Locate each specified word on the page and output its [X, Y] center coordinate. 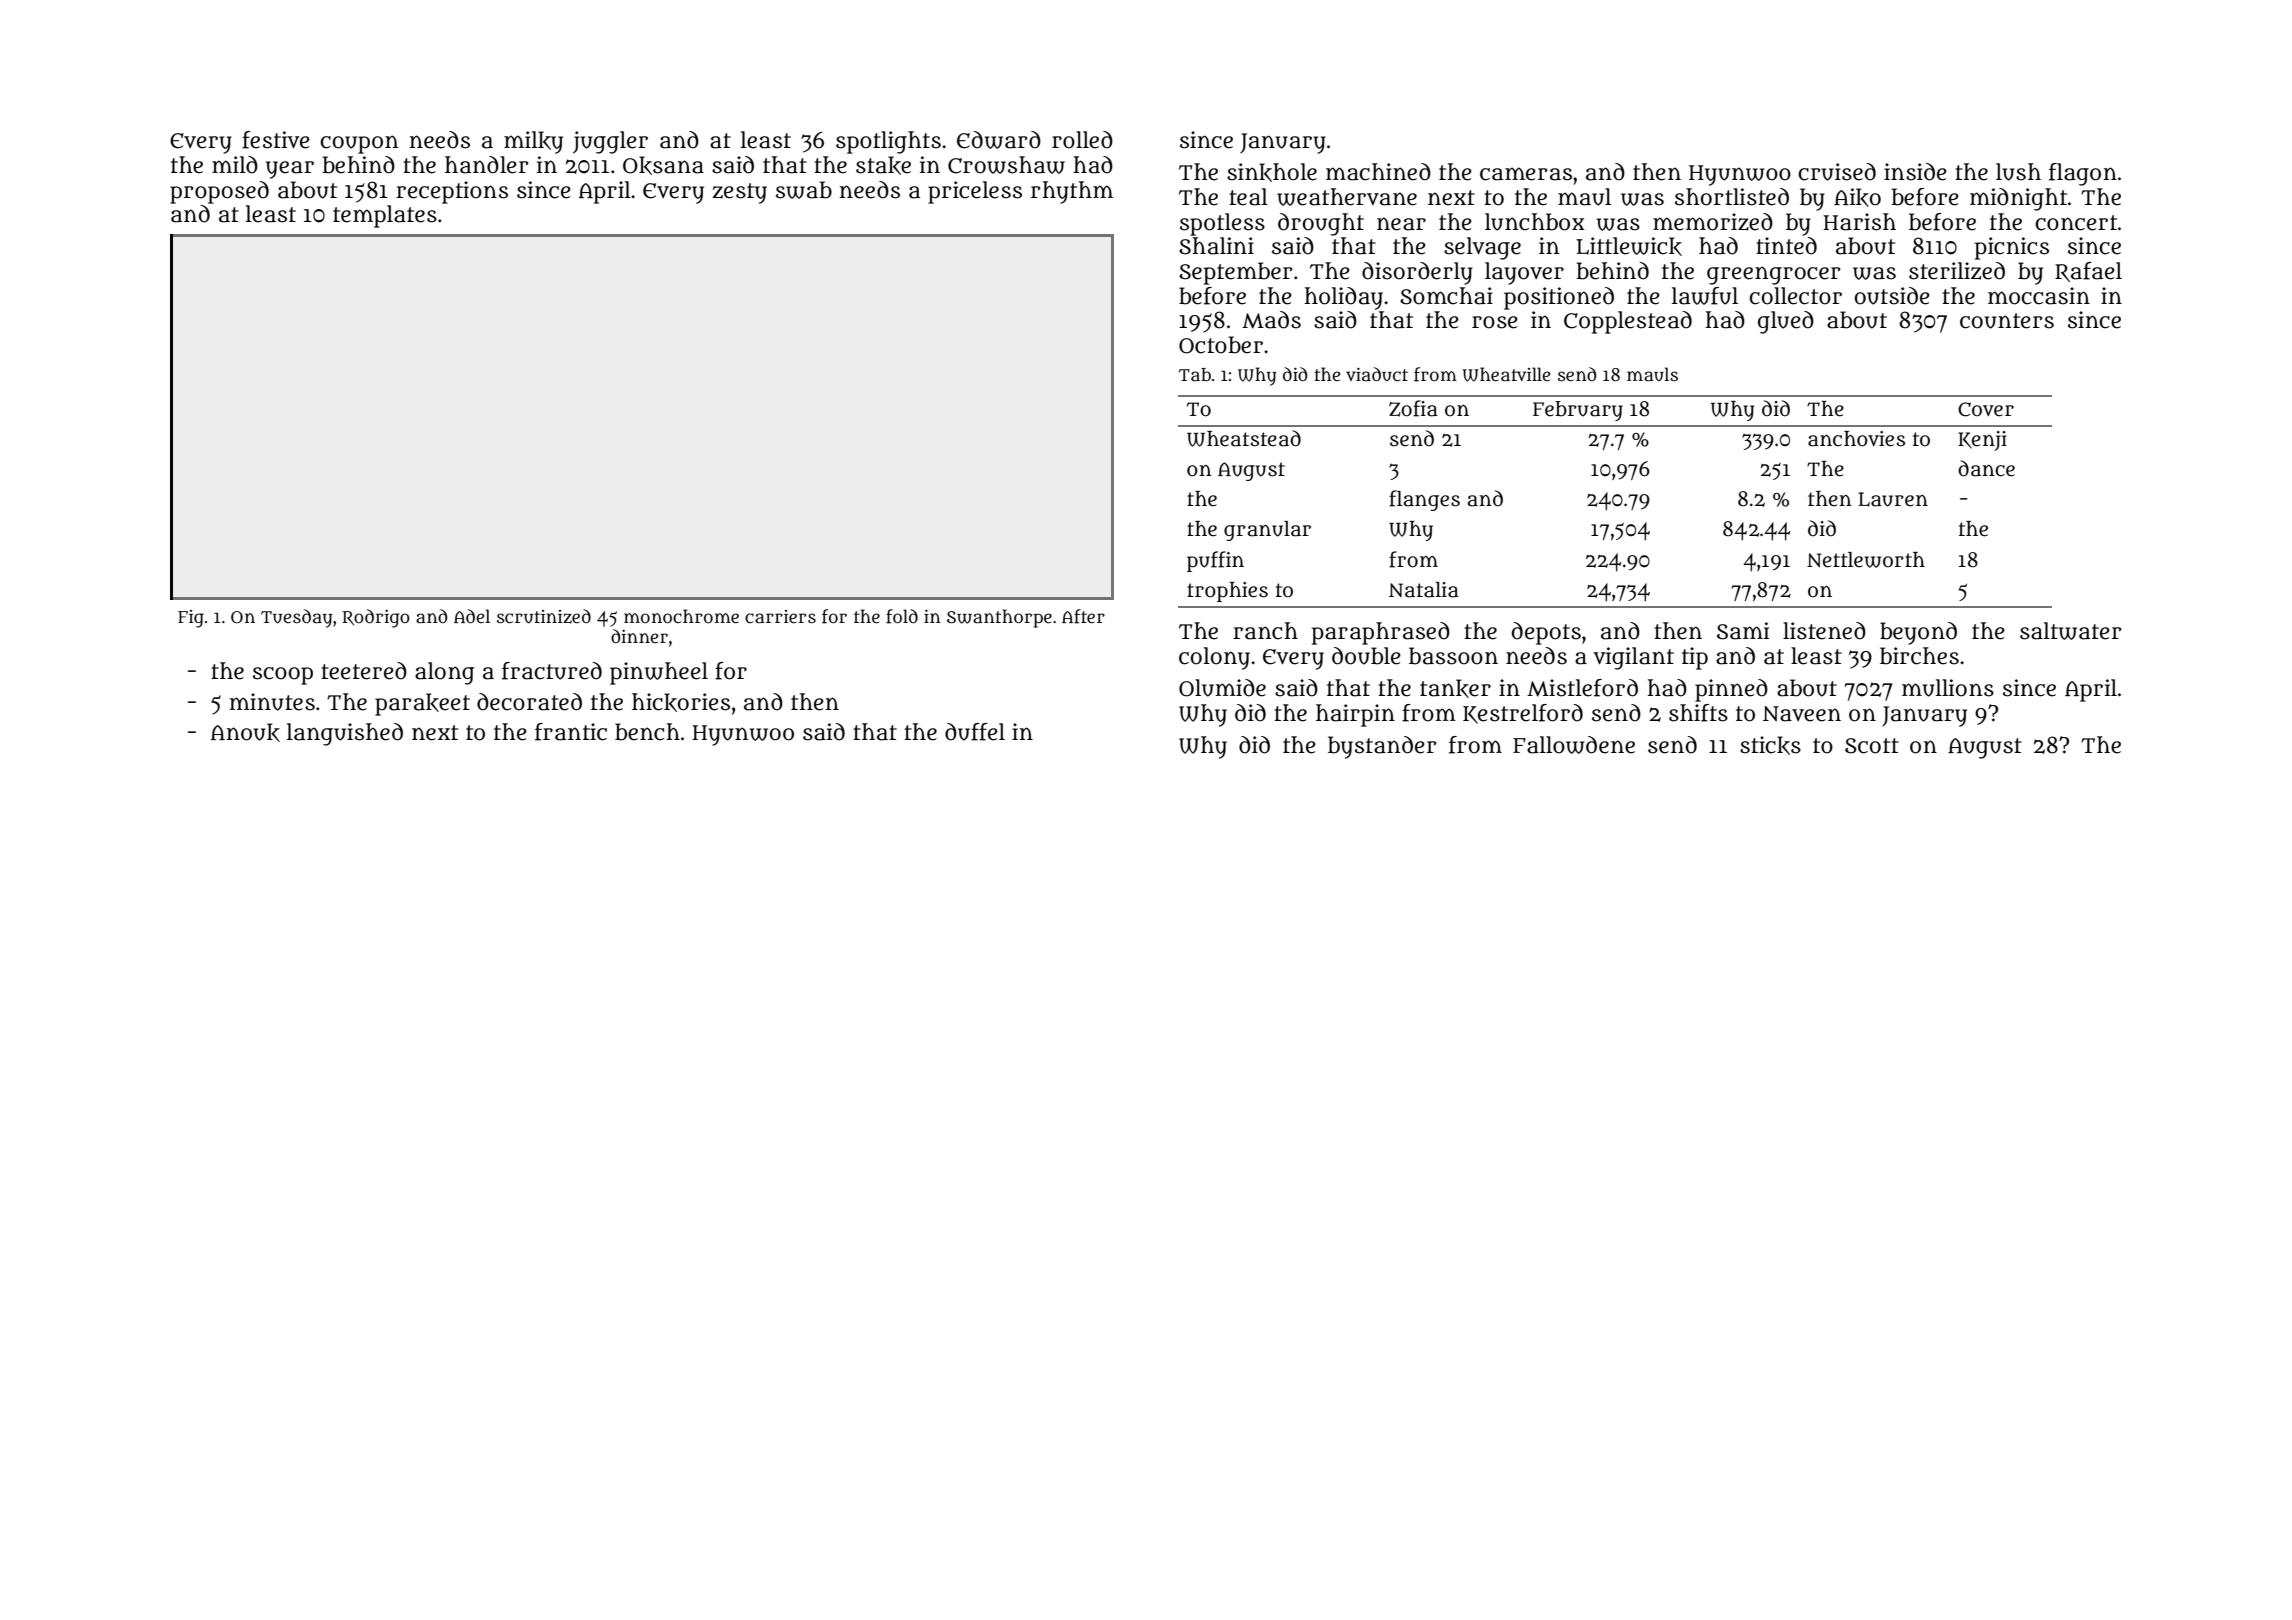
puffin [1215, 561]
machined [1378, 172]
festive [276, 140]
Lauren [1893, 499]
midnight [2018, 199]
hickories [681, 702]
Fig [191, 619]
